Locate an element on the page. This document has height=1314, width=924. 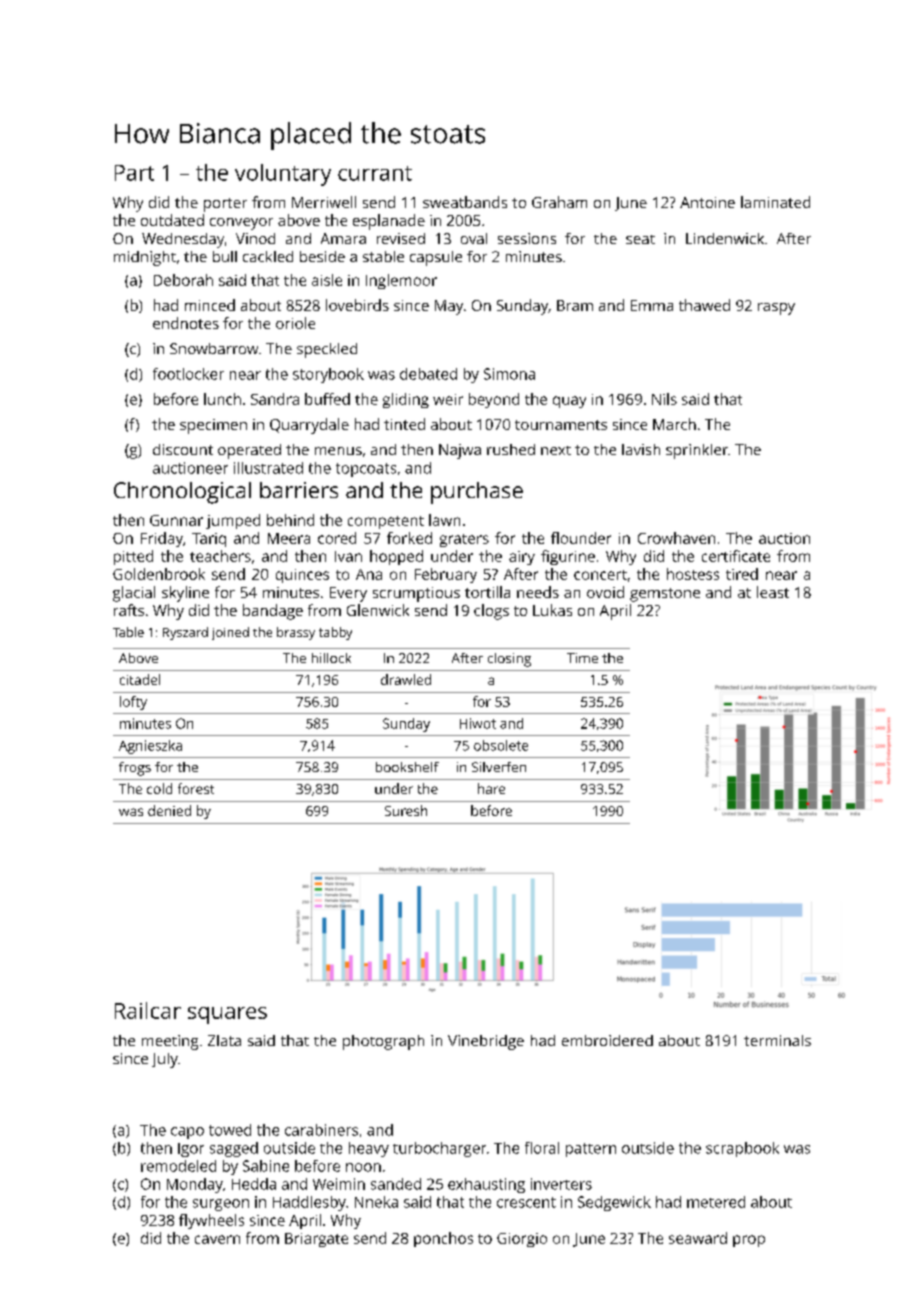
Briargate is located at coordinates (316, 1240).
